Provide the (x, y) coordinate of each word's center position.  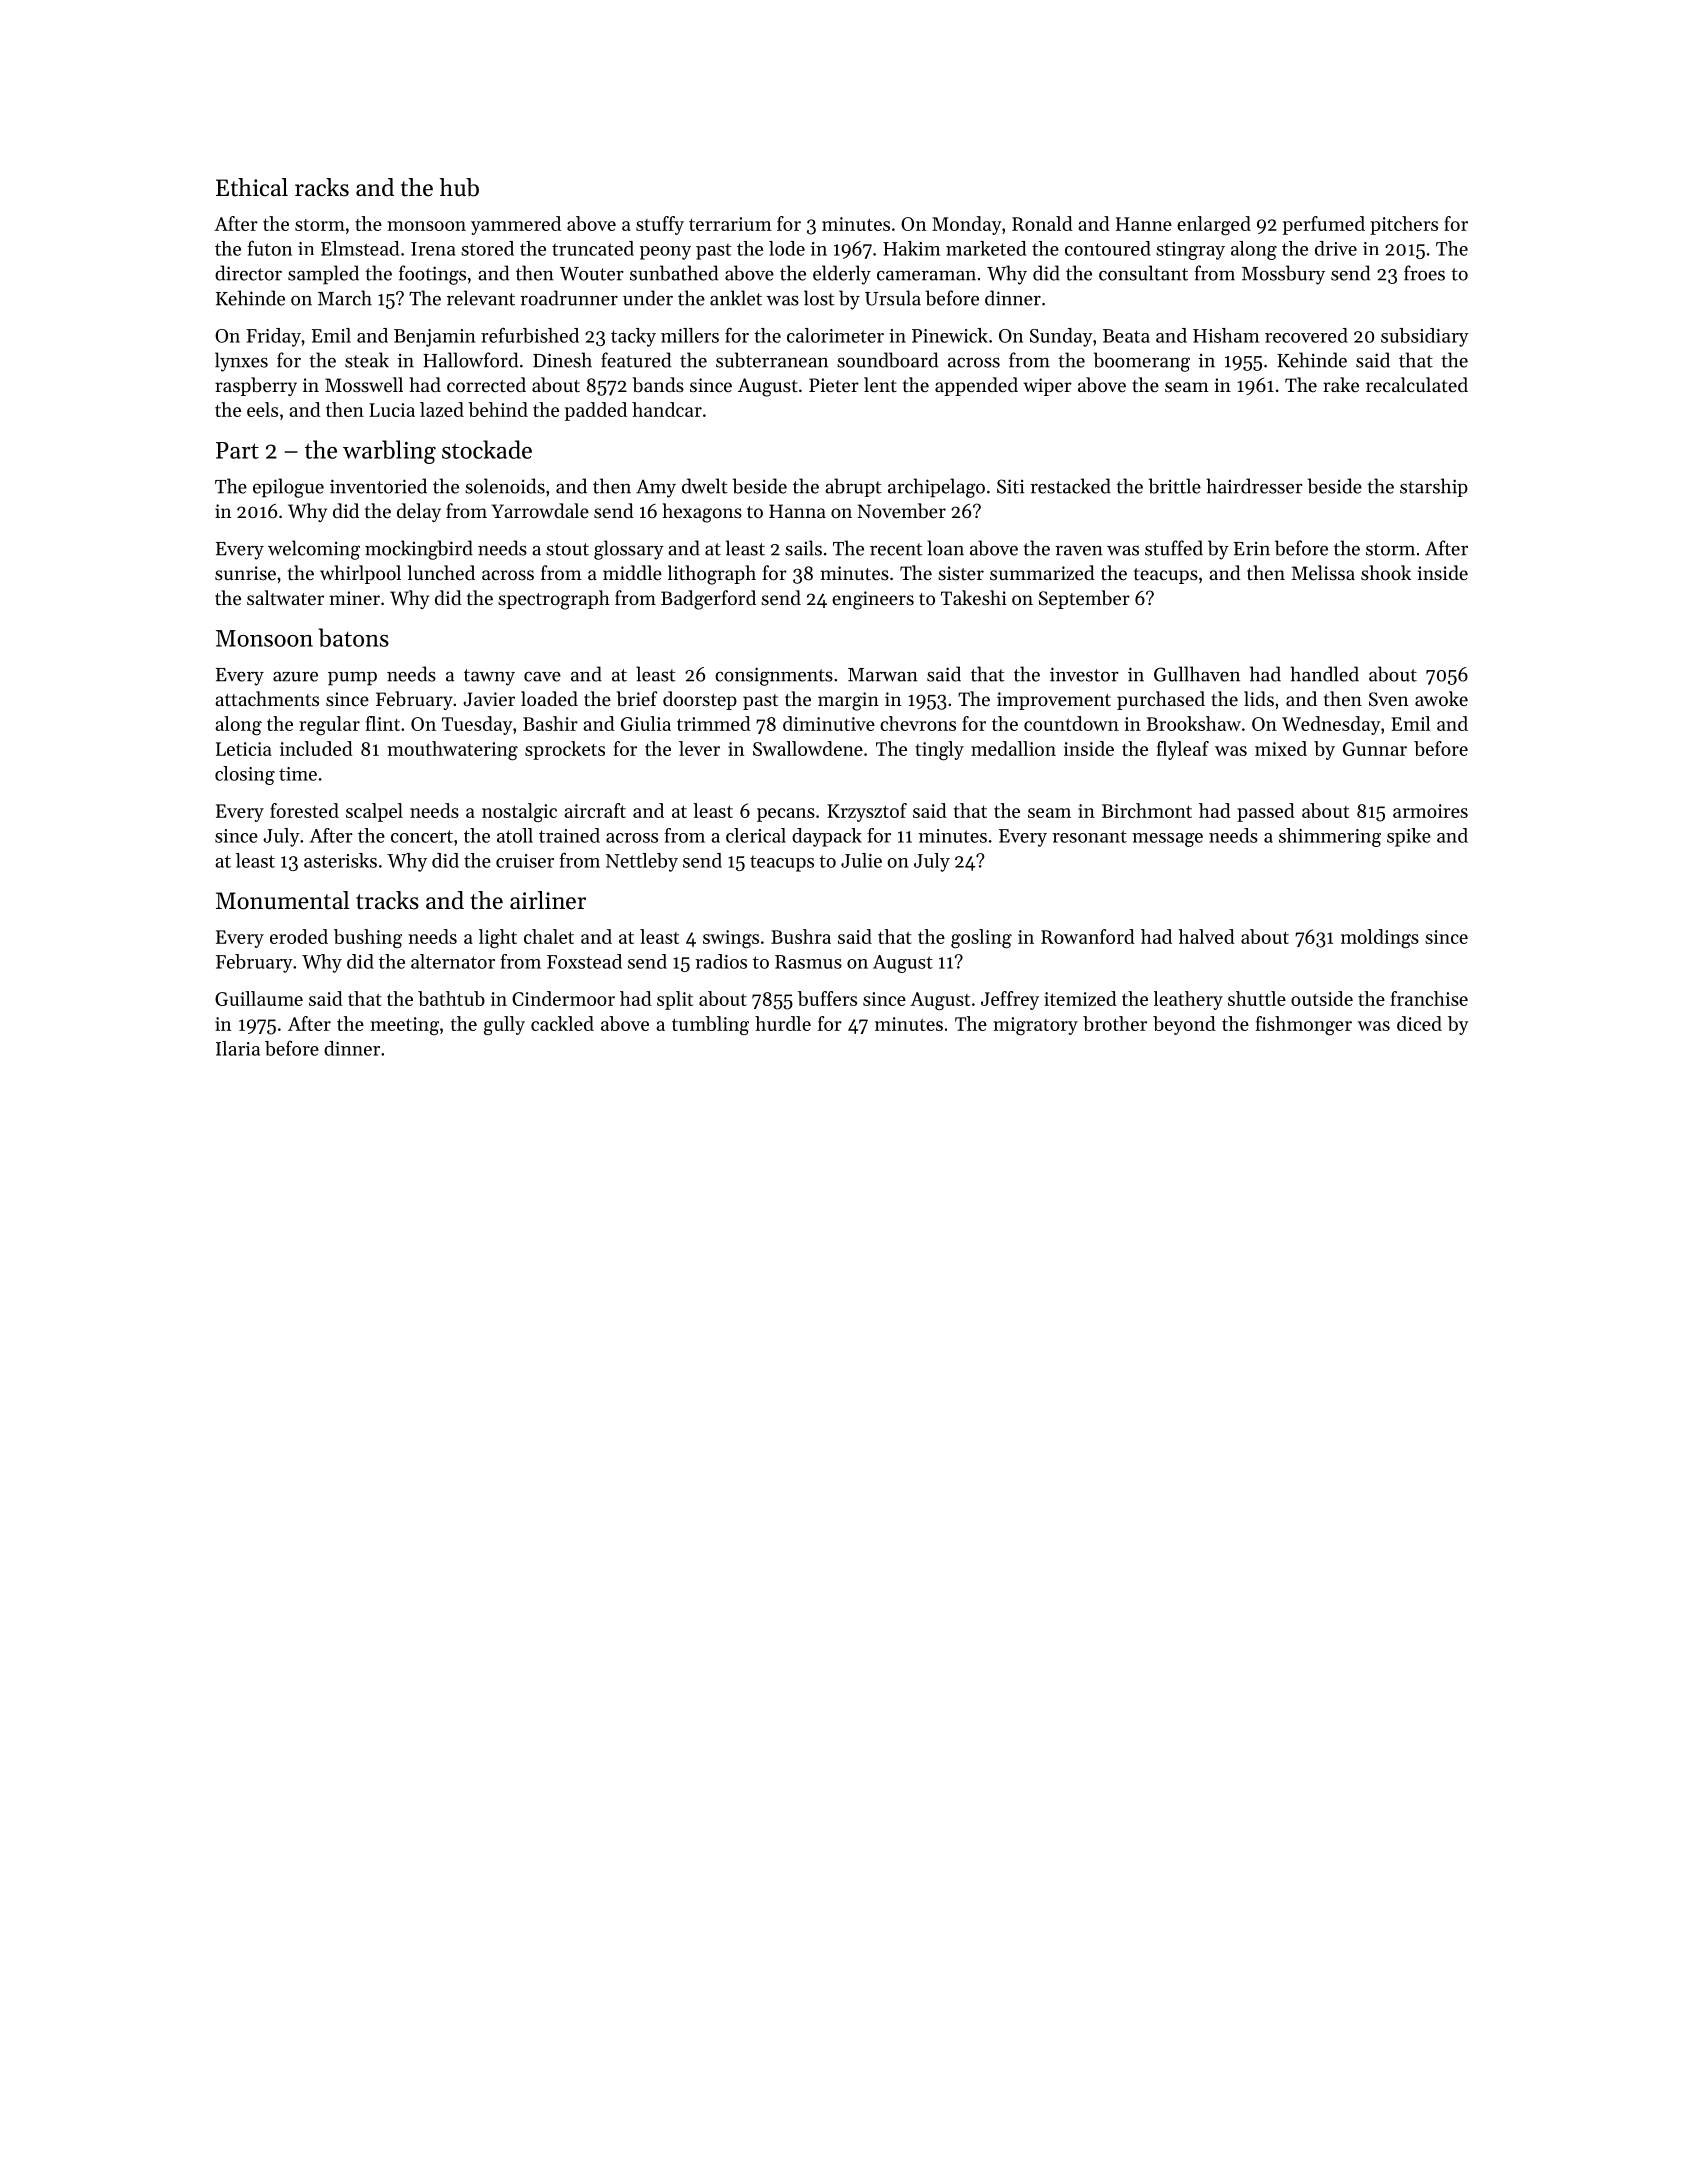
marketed (986, 248)
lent (880, 384)
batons (353, 637)
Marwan (883, 675)
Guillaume (259, 998)
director (248, 273)
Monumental (282, 900)
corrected (486, 384)
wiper (1047, 387)
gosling (981, 938)
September (1084, 599)
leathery (1188, 1000)
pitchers (1404, 225)
